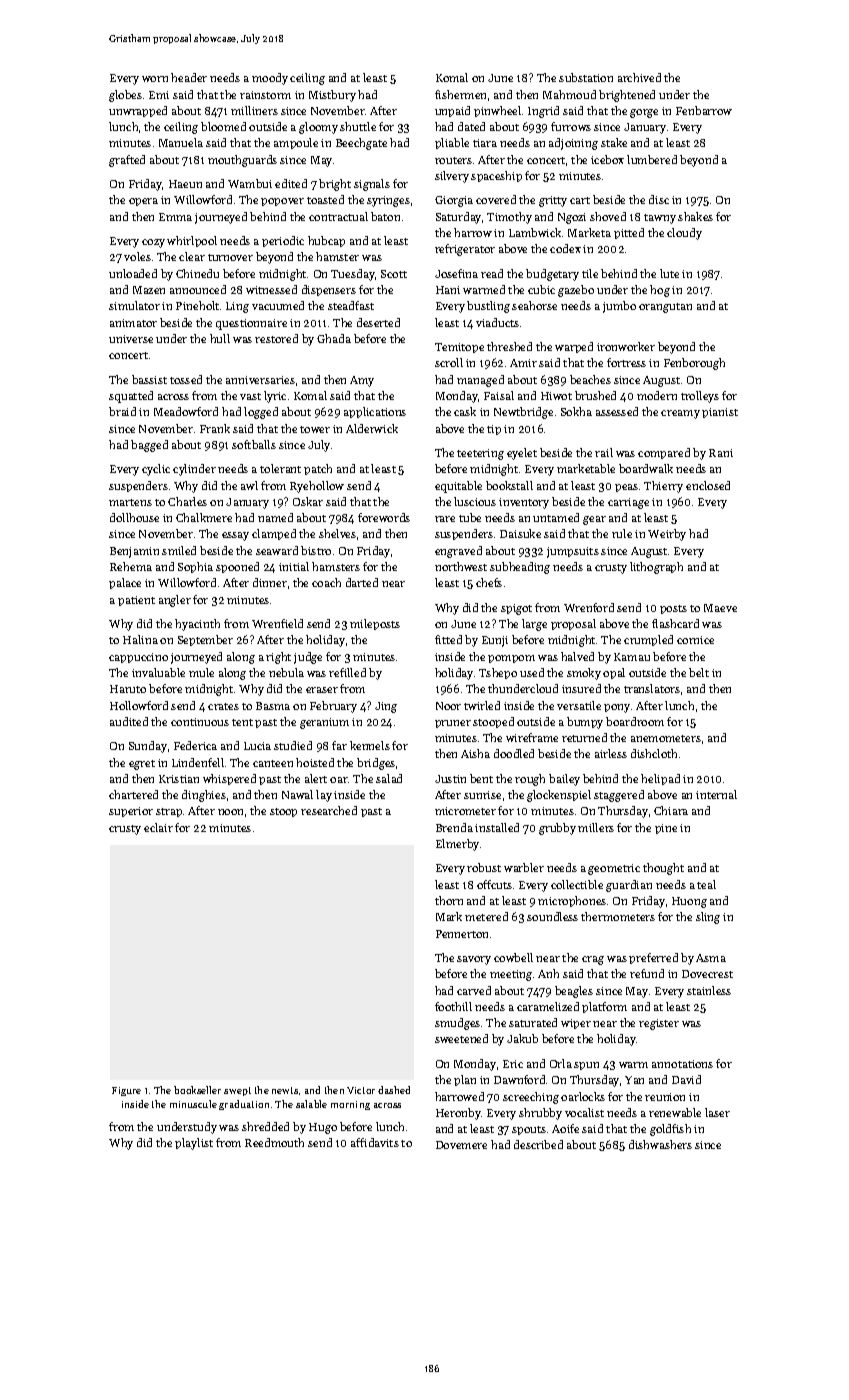 The height and width of the image is (1400, 849). Describe the element at coordinates (158, 827) in the image. I see `eclair` at that location.
